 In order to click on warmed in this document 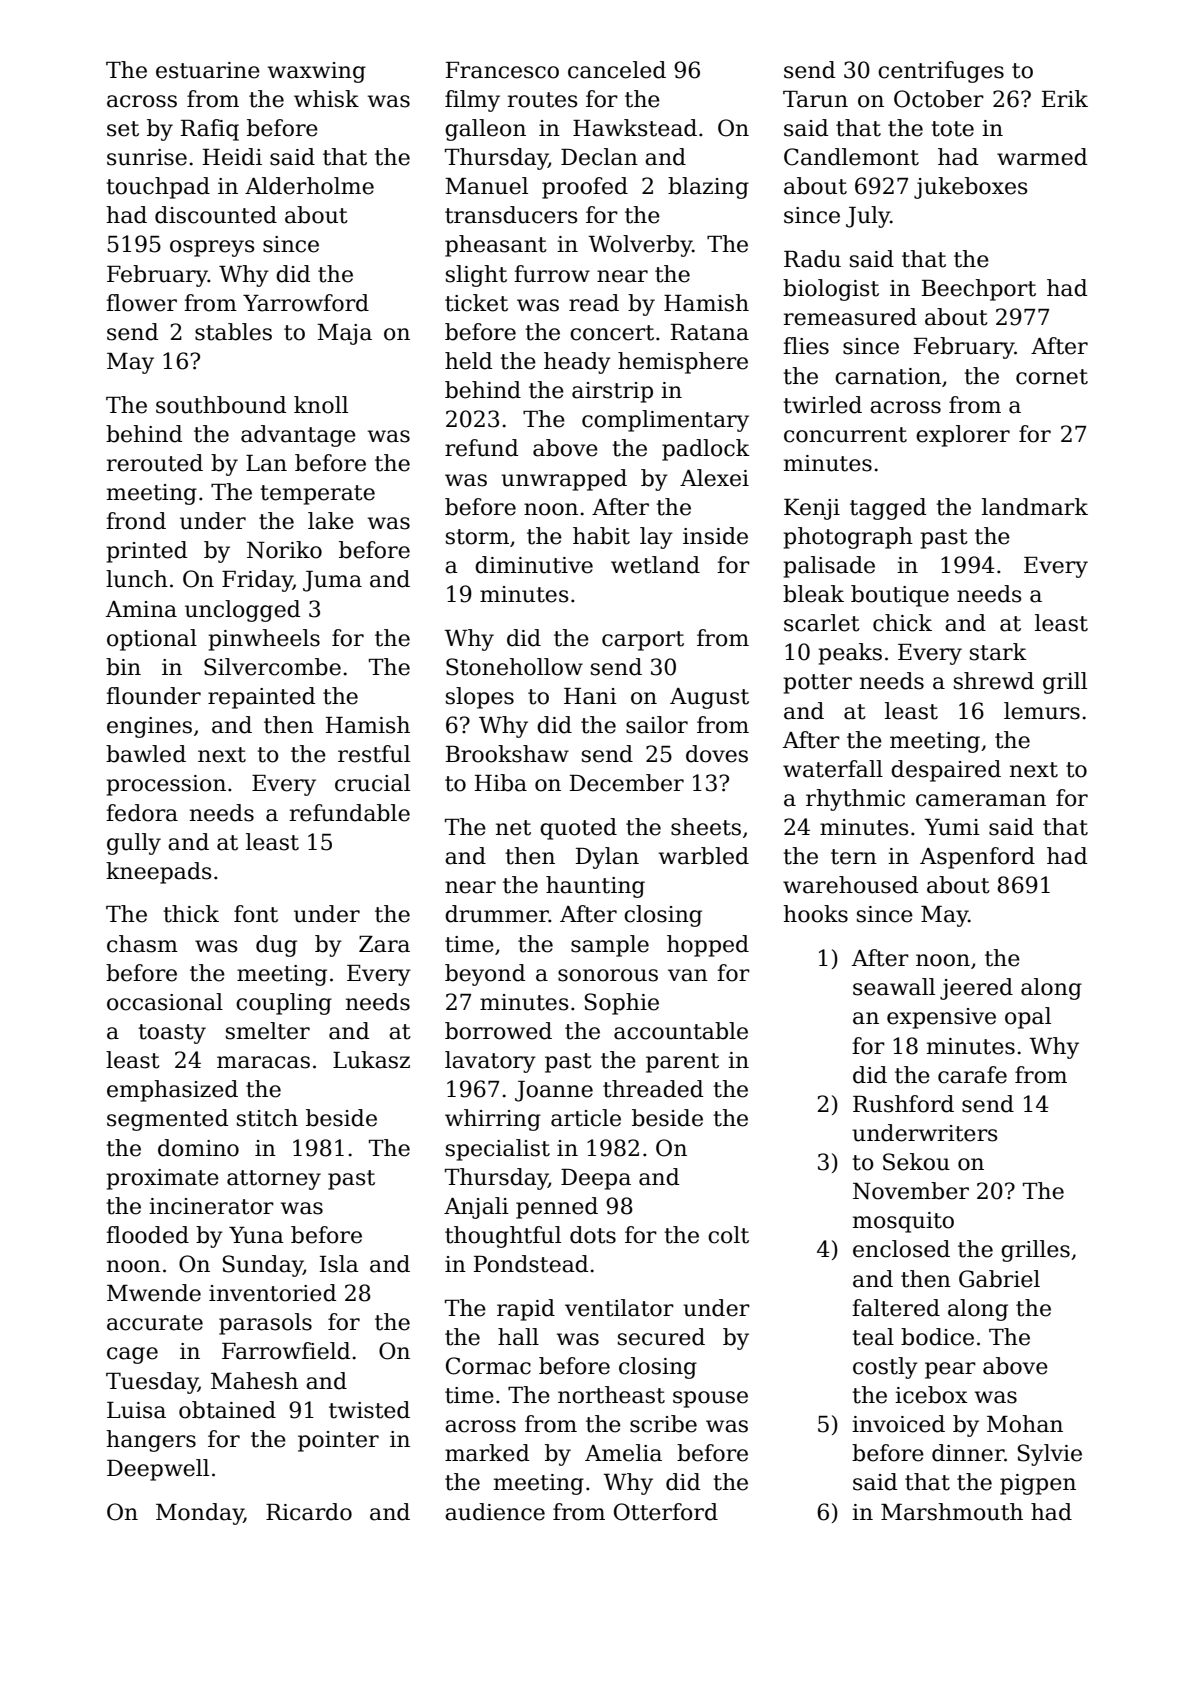, I will do `click(1042, 157)`.
